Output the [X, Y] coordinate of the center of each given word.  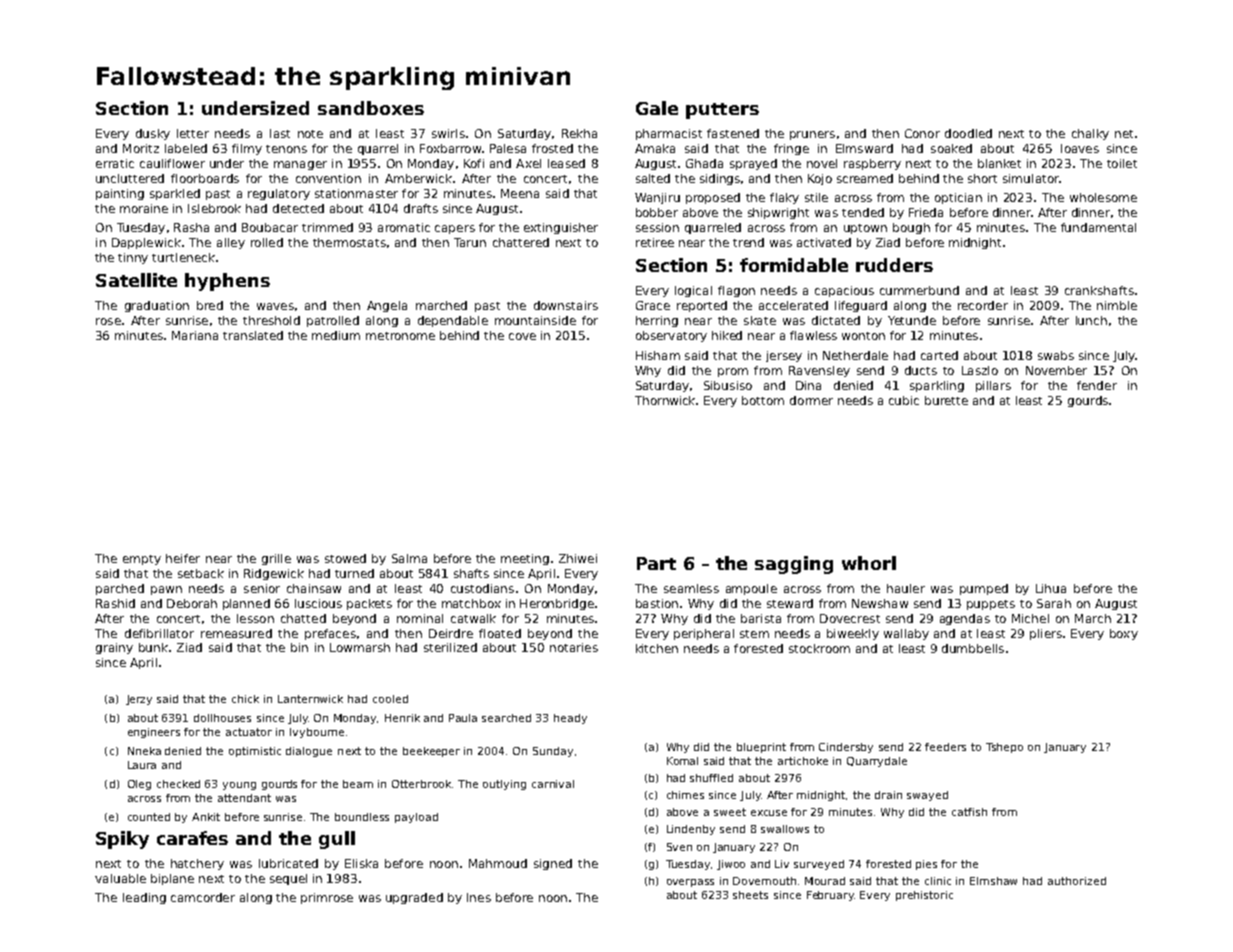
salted [653, 178]
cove [522, 336]
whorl [869, 563]
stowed [345, 558]
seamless [691, 588]
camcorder [203, 897]
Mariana [195, 335]
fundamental [1098, 227]
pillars [993, 386]
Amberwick [418, 178]
